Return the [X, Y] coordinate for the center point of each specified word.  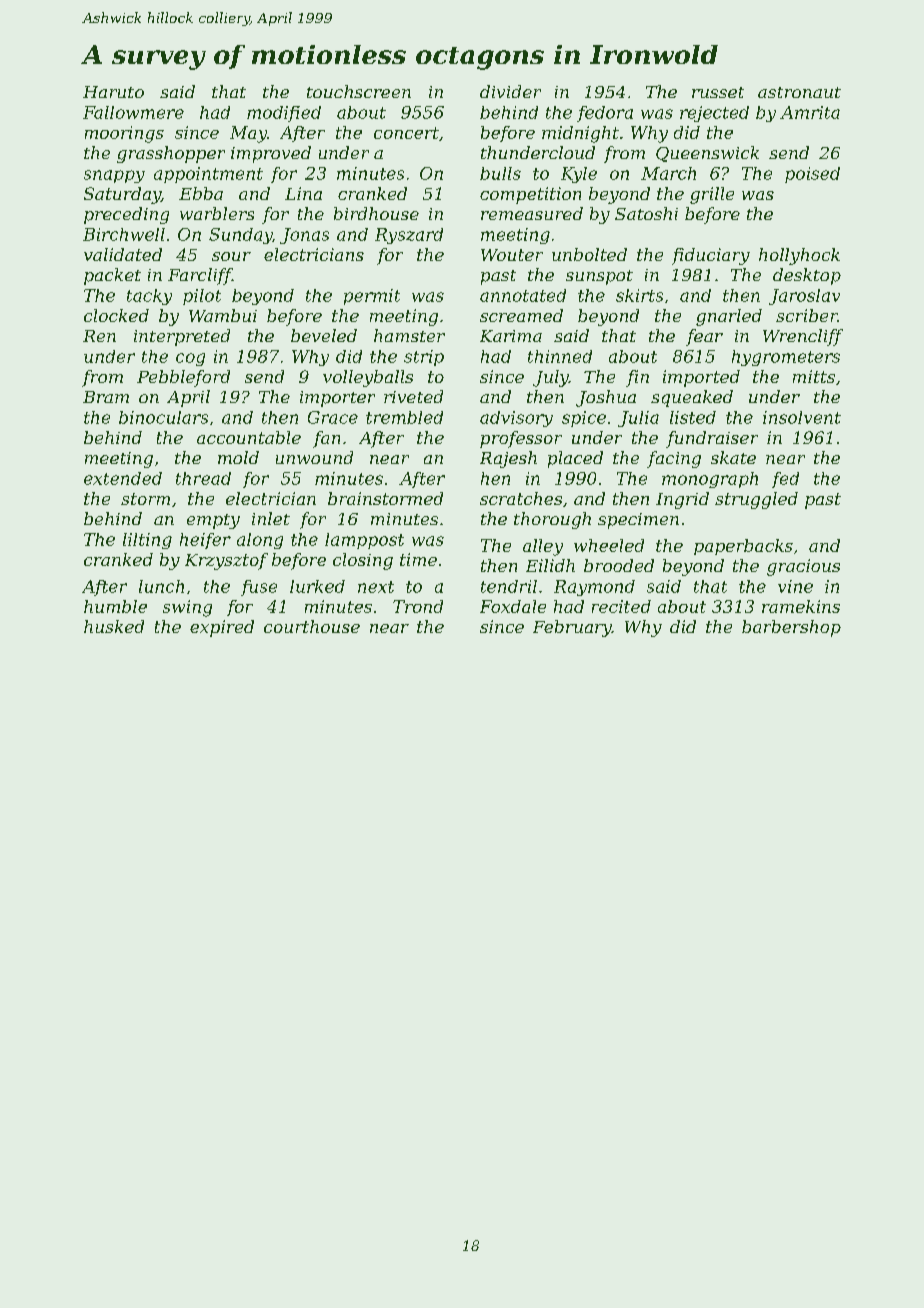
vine [795, 586]
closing [363, 561]
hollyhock [799, 256]
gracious [803, 567]
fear [704, 337]
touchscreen [359, 91]
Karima [511, 336]
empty [213, 521]
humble [115, 606]
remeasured [532, 213]
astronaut [799, 92]
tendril [509, 586]
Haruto [113, 92]
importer [337, 399]
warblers [217, 213]
